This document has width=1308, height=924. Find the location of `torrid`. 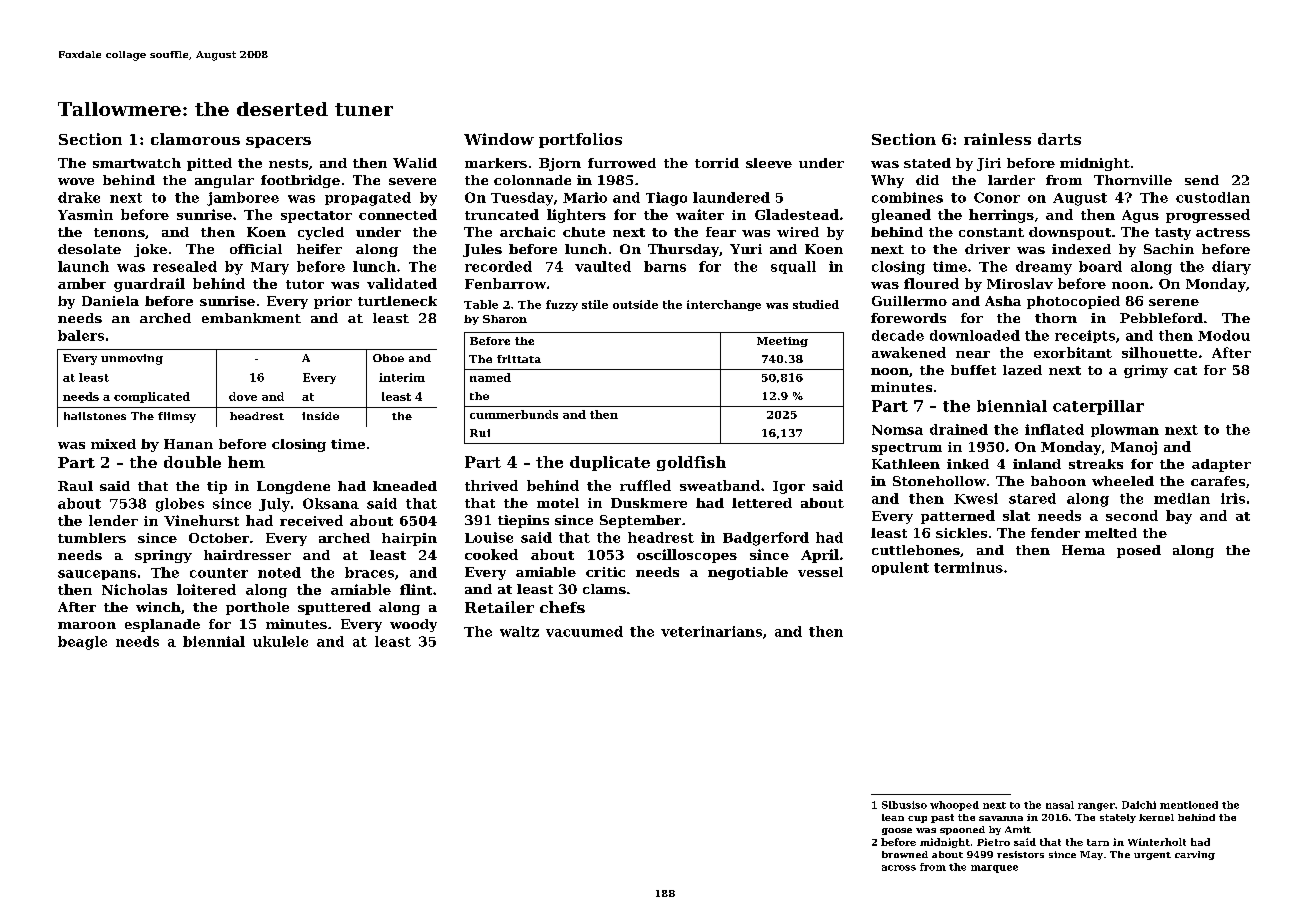

torrid is located at coordinates (717, 163).
